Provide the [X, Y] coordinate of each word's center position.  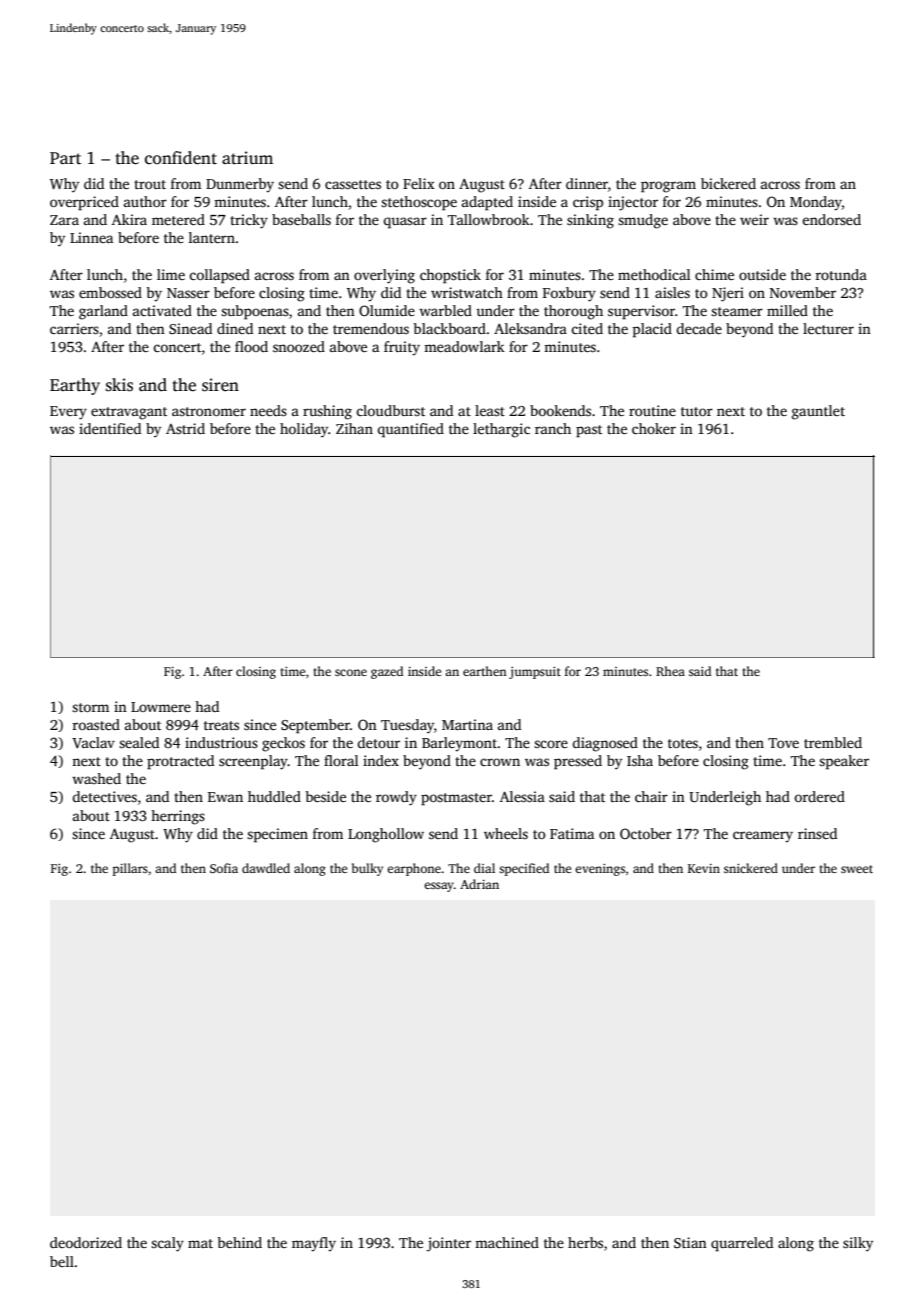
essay [439, 887]
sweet [857, 869]
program [668, 187]
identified [110, 428]
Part [65, 158]
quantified [411, 430]
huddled [274, 796]
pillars [130, 869]
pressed [578, 762]
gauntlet [818, 412]
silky [858, 1244]
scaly [167, 1244]
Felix [419, 183]
